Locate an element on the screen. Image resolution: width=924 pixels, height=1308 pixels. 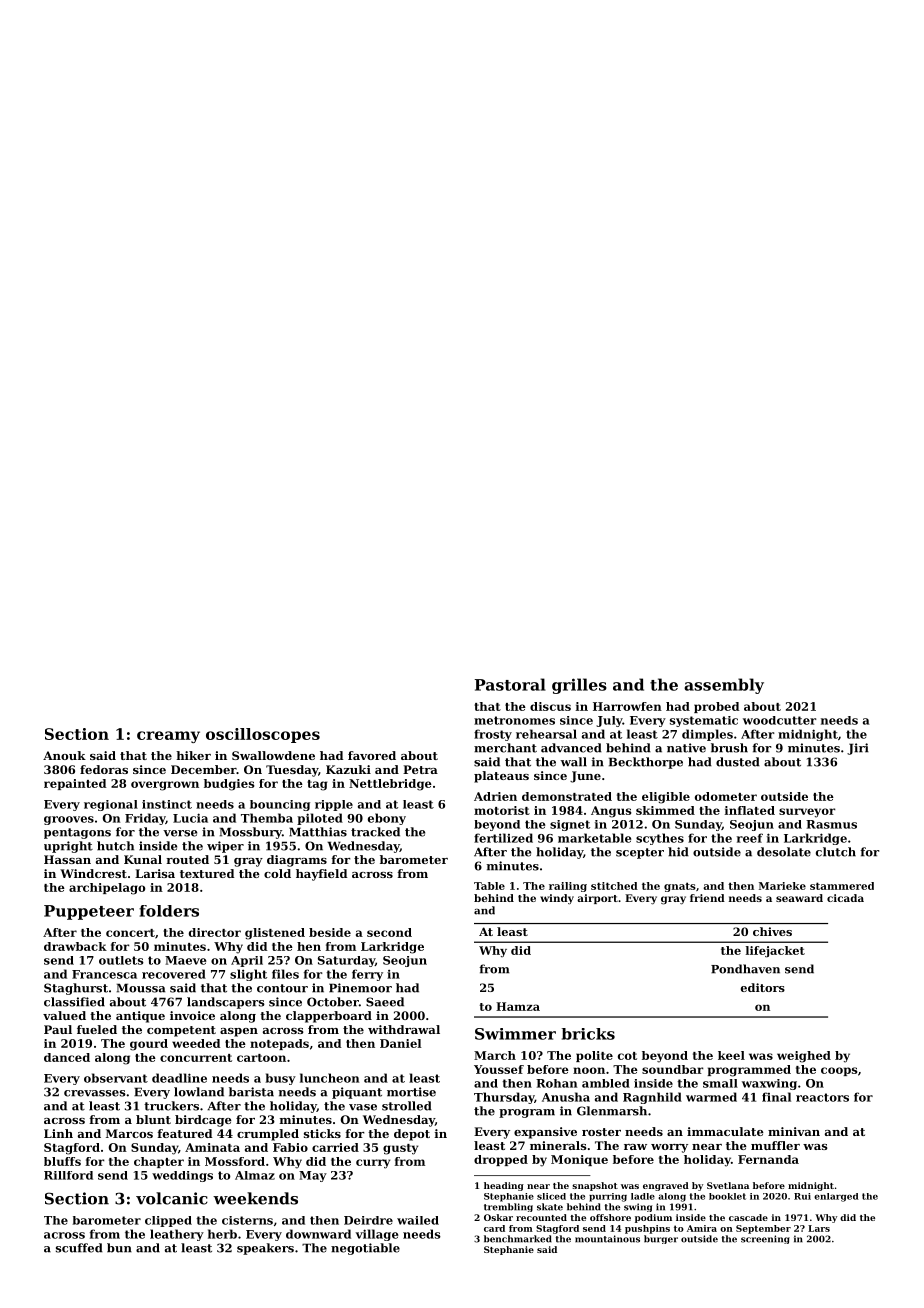
volcanic is located at coordinates (172, 1198).
